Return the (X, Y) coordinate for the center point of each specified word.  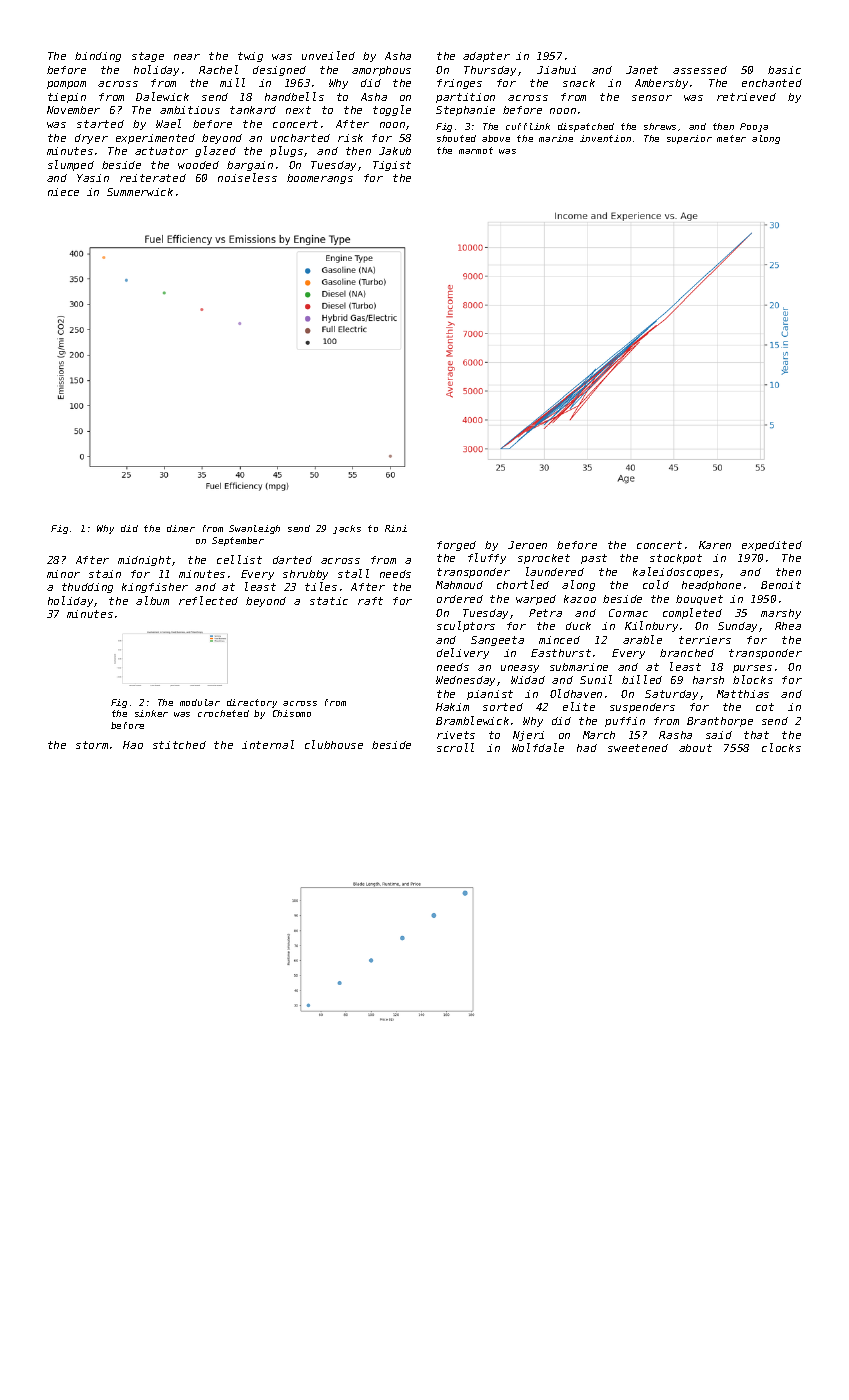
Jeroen (527, 545)
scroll (455, 747)
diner (181, 528)
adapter (486, 57)
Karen (715, 545)
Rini (396, 528)
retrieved (746, 97)
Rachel (218, 69)
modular (200, 702)
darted (292, 560)
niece (63, 192)
